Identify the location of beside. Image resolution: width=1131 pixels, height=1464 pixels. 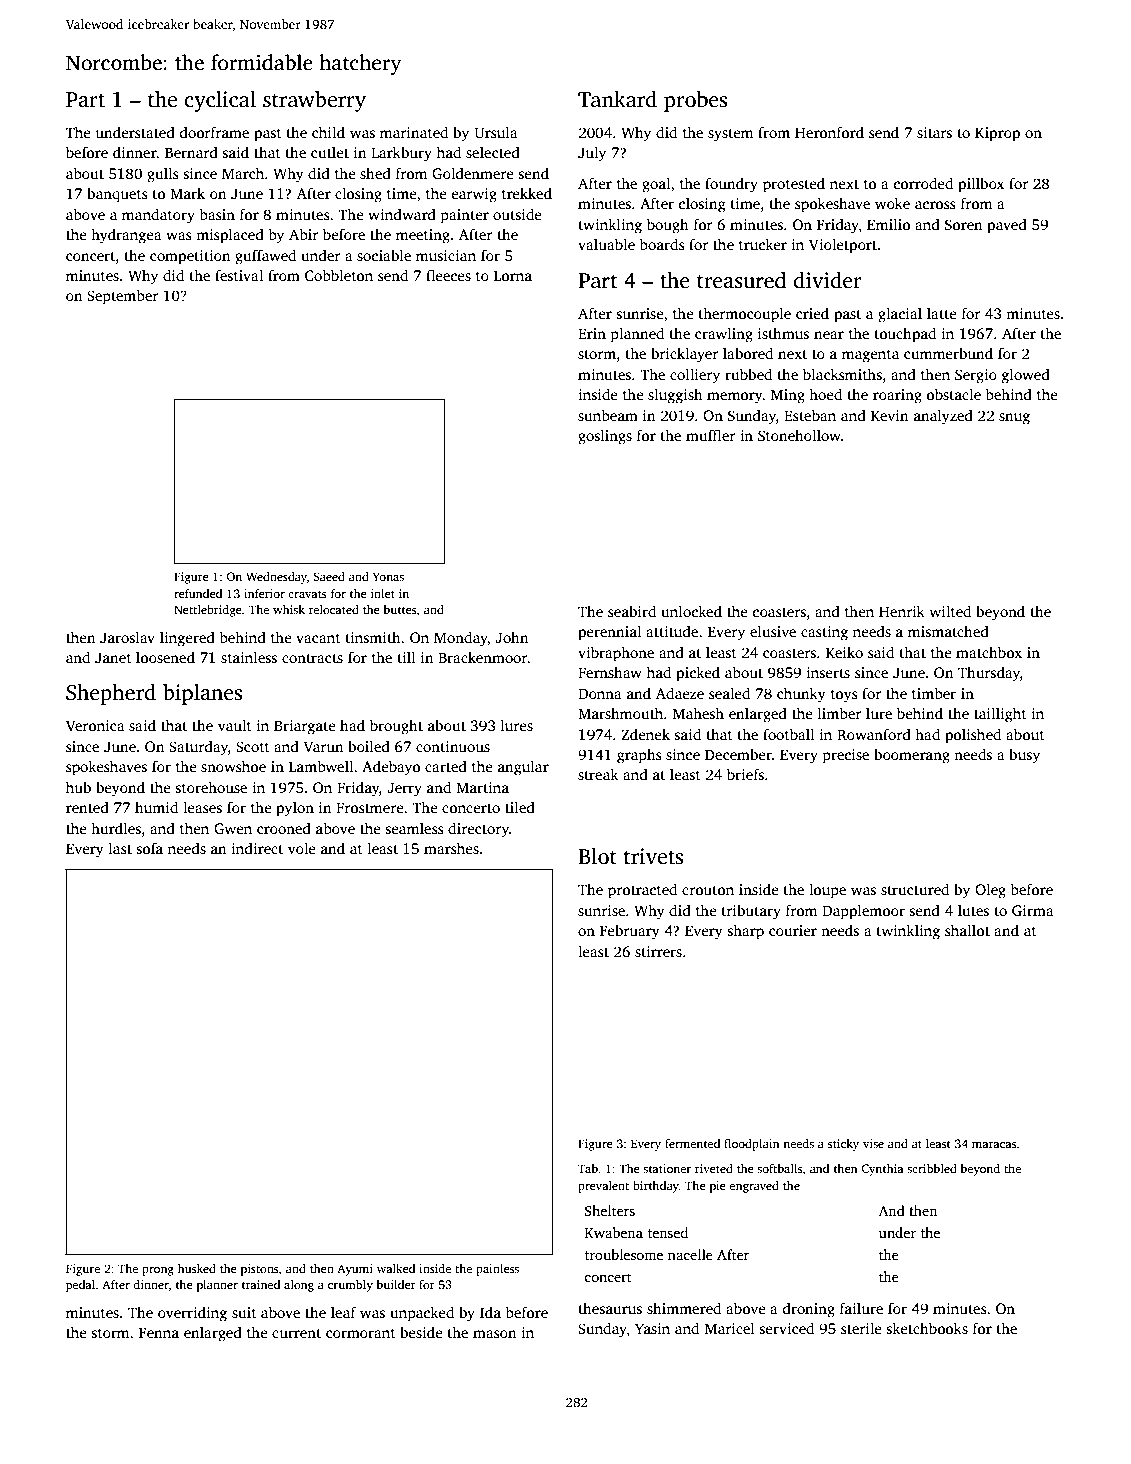
(421, 1332).
